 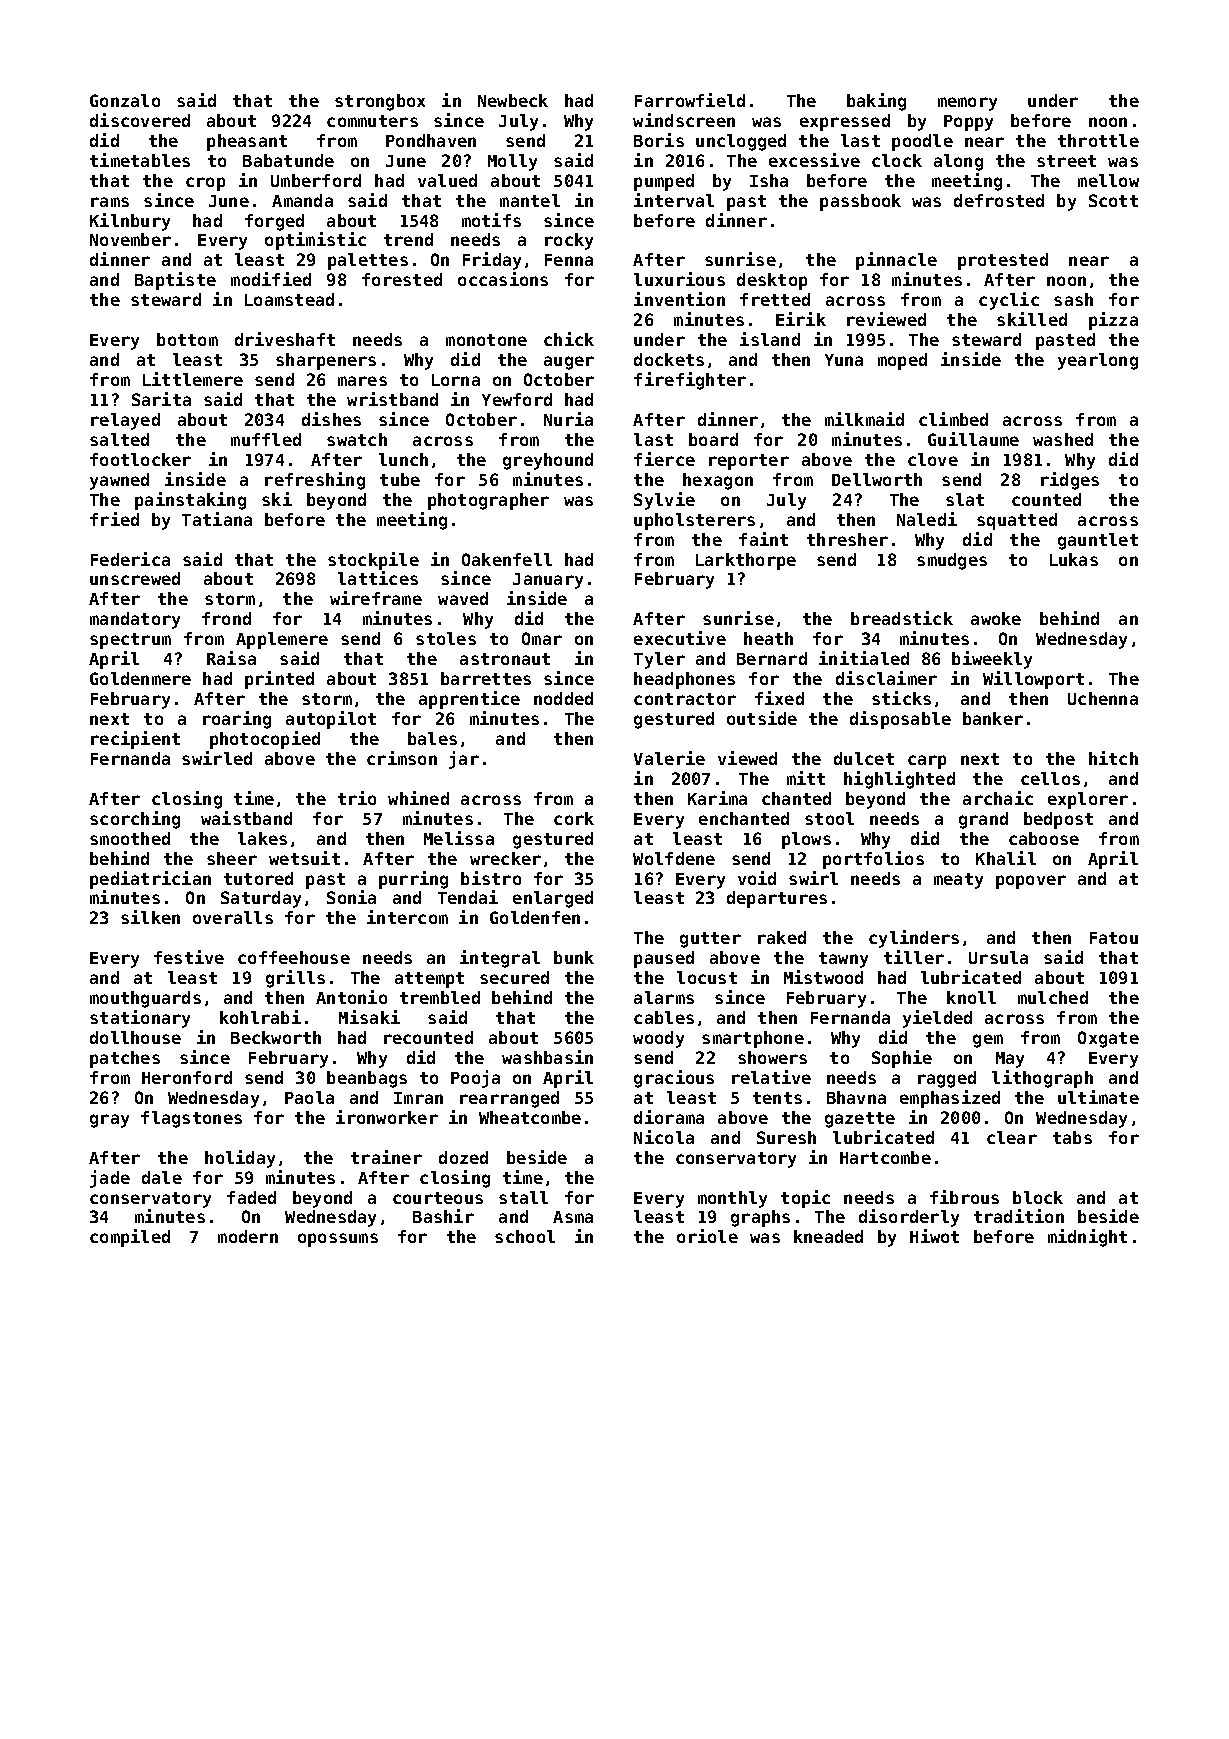 I want to click on tents, so click(x=777, y=1098).
